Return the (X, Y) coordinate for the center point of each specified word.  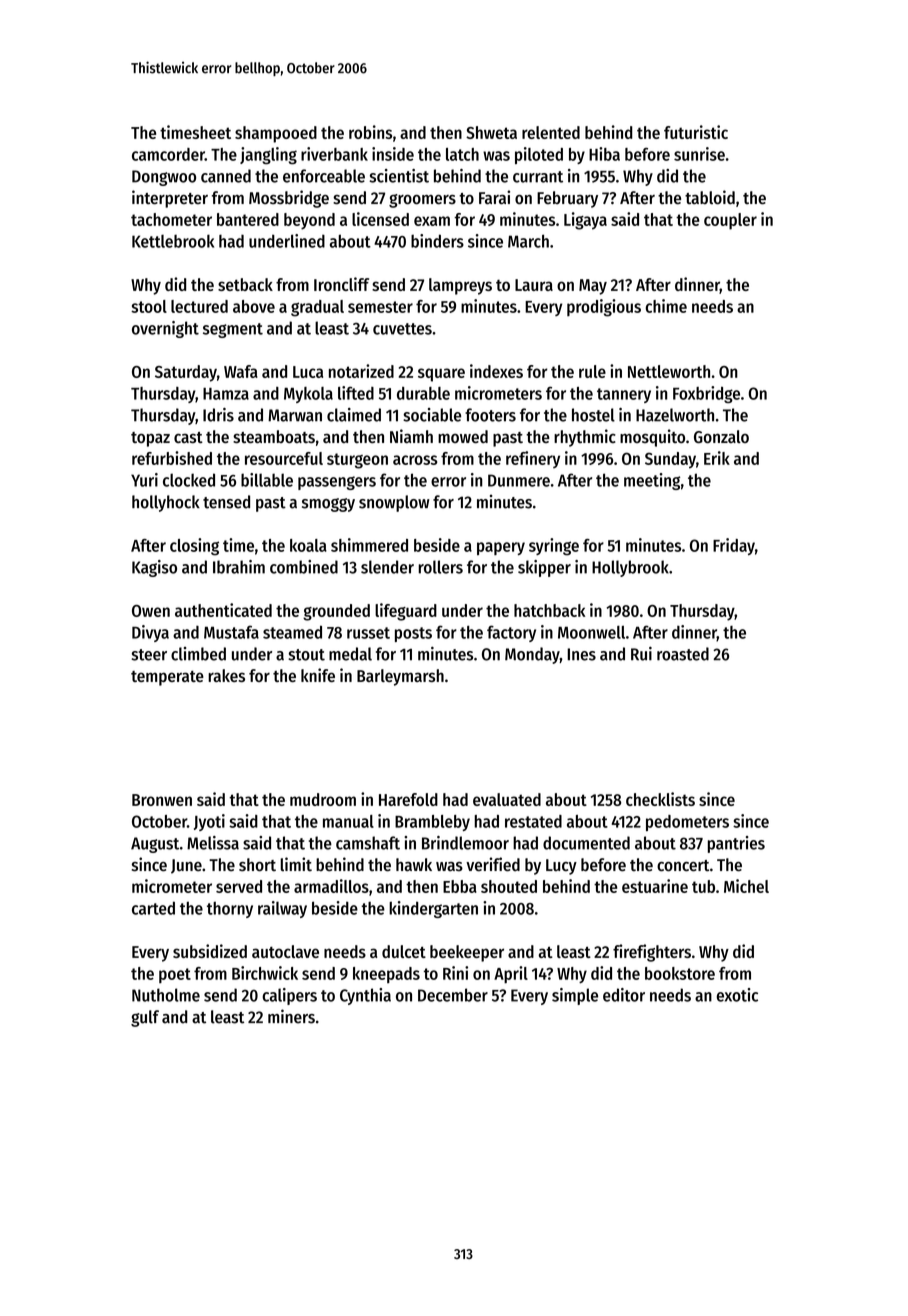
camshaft (368, 843)
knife (318, 675)
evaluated (507, 799)
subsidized (210, 951)
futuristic (696, 132)
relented (551, 132)
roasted (683, 654)
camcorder (168, 154)
